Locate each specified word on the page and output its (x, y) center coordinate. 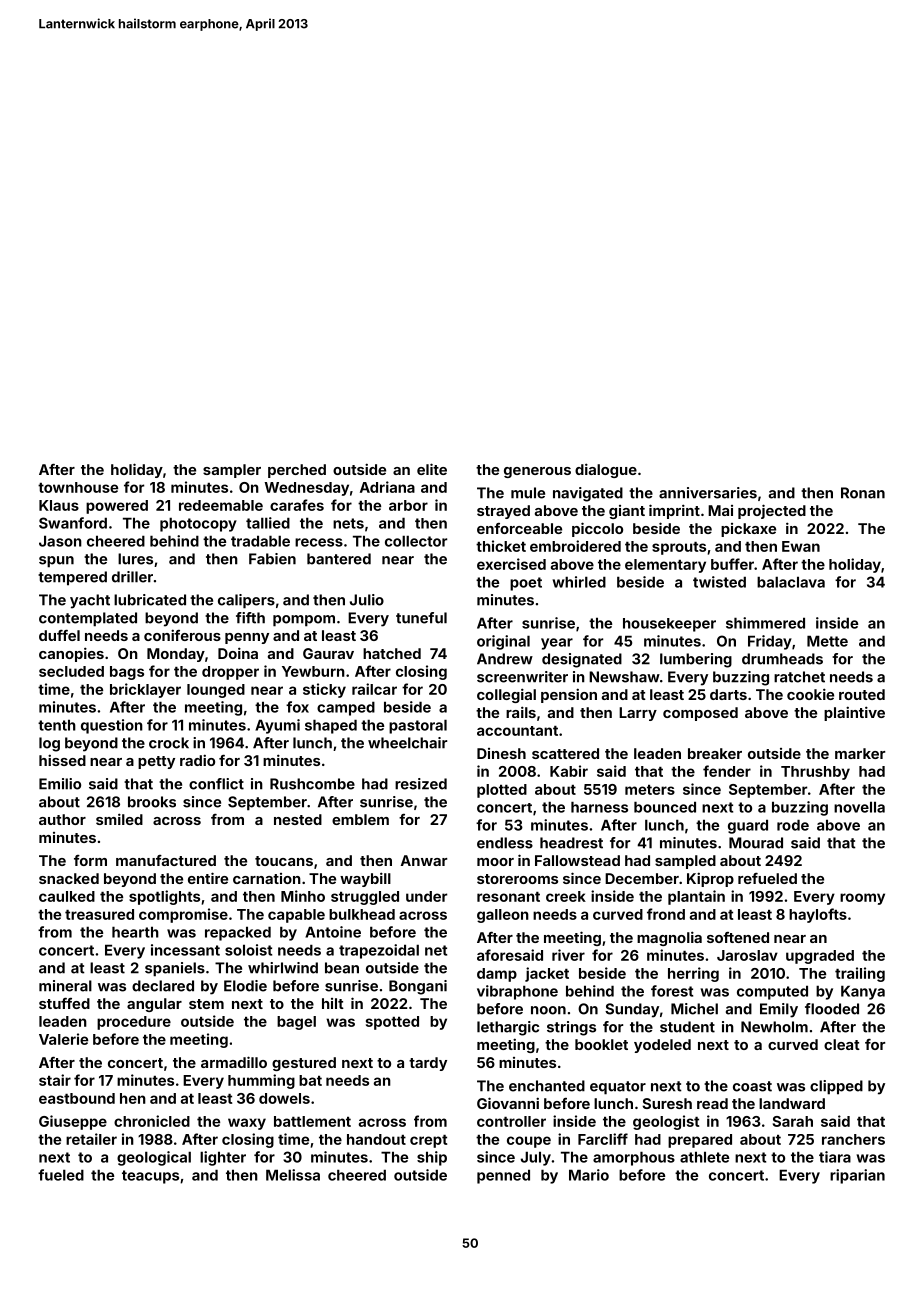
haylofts (818, 915)
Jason (60, 541)
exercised (511, 564)
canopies (71, 654)
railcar (374, 689)
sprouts (679, 548)
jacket (547, 974)
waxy (247, 1124)
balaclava (791, 582)
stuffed (64, 1003)
